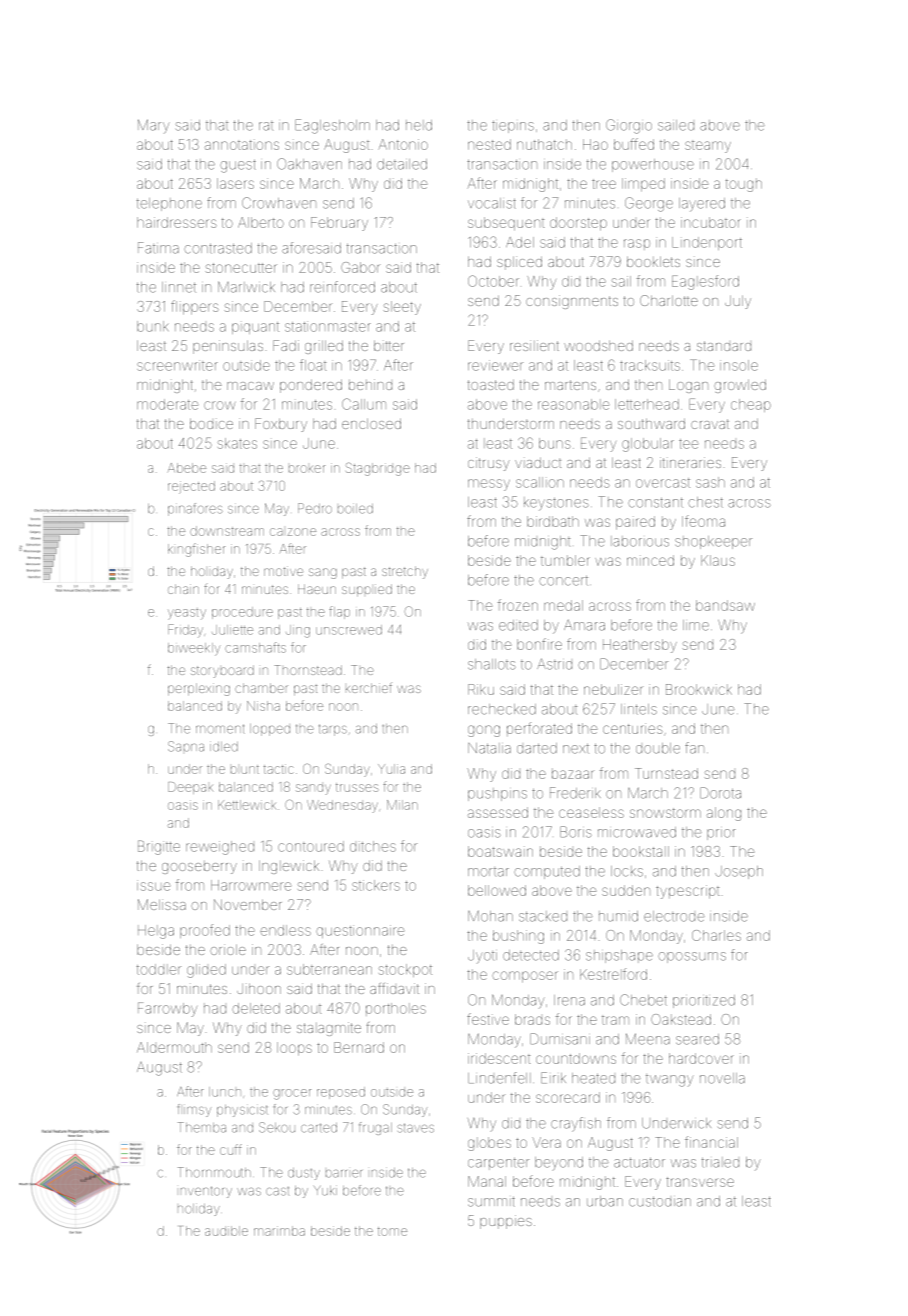  What do you see at coordinates (199, 689) in the image?
I see `perplexing` at bounding box center [199, 689].
